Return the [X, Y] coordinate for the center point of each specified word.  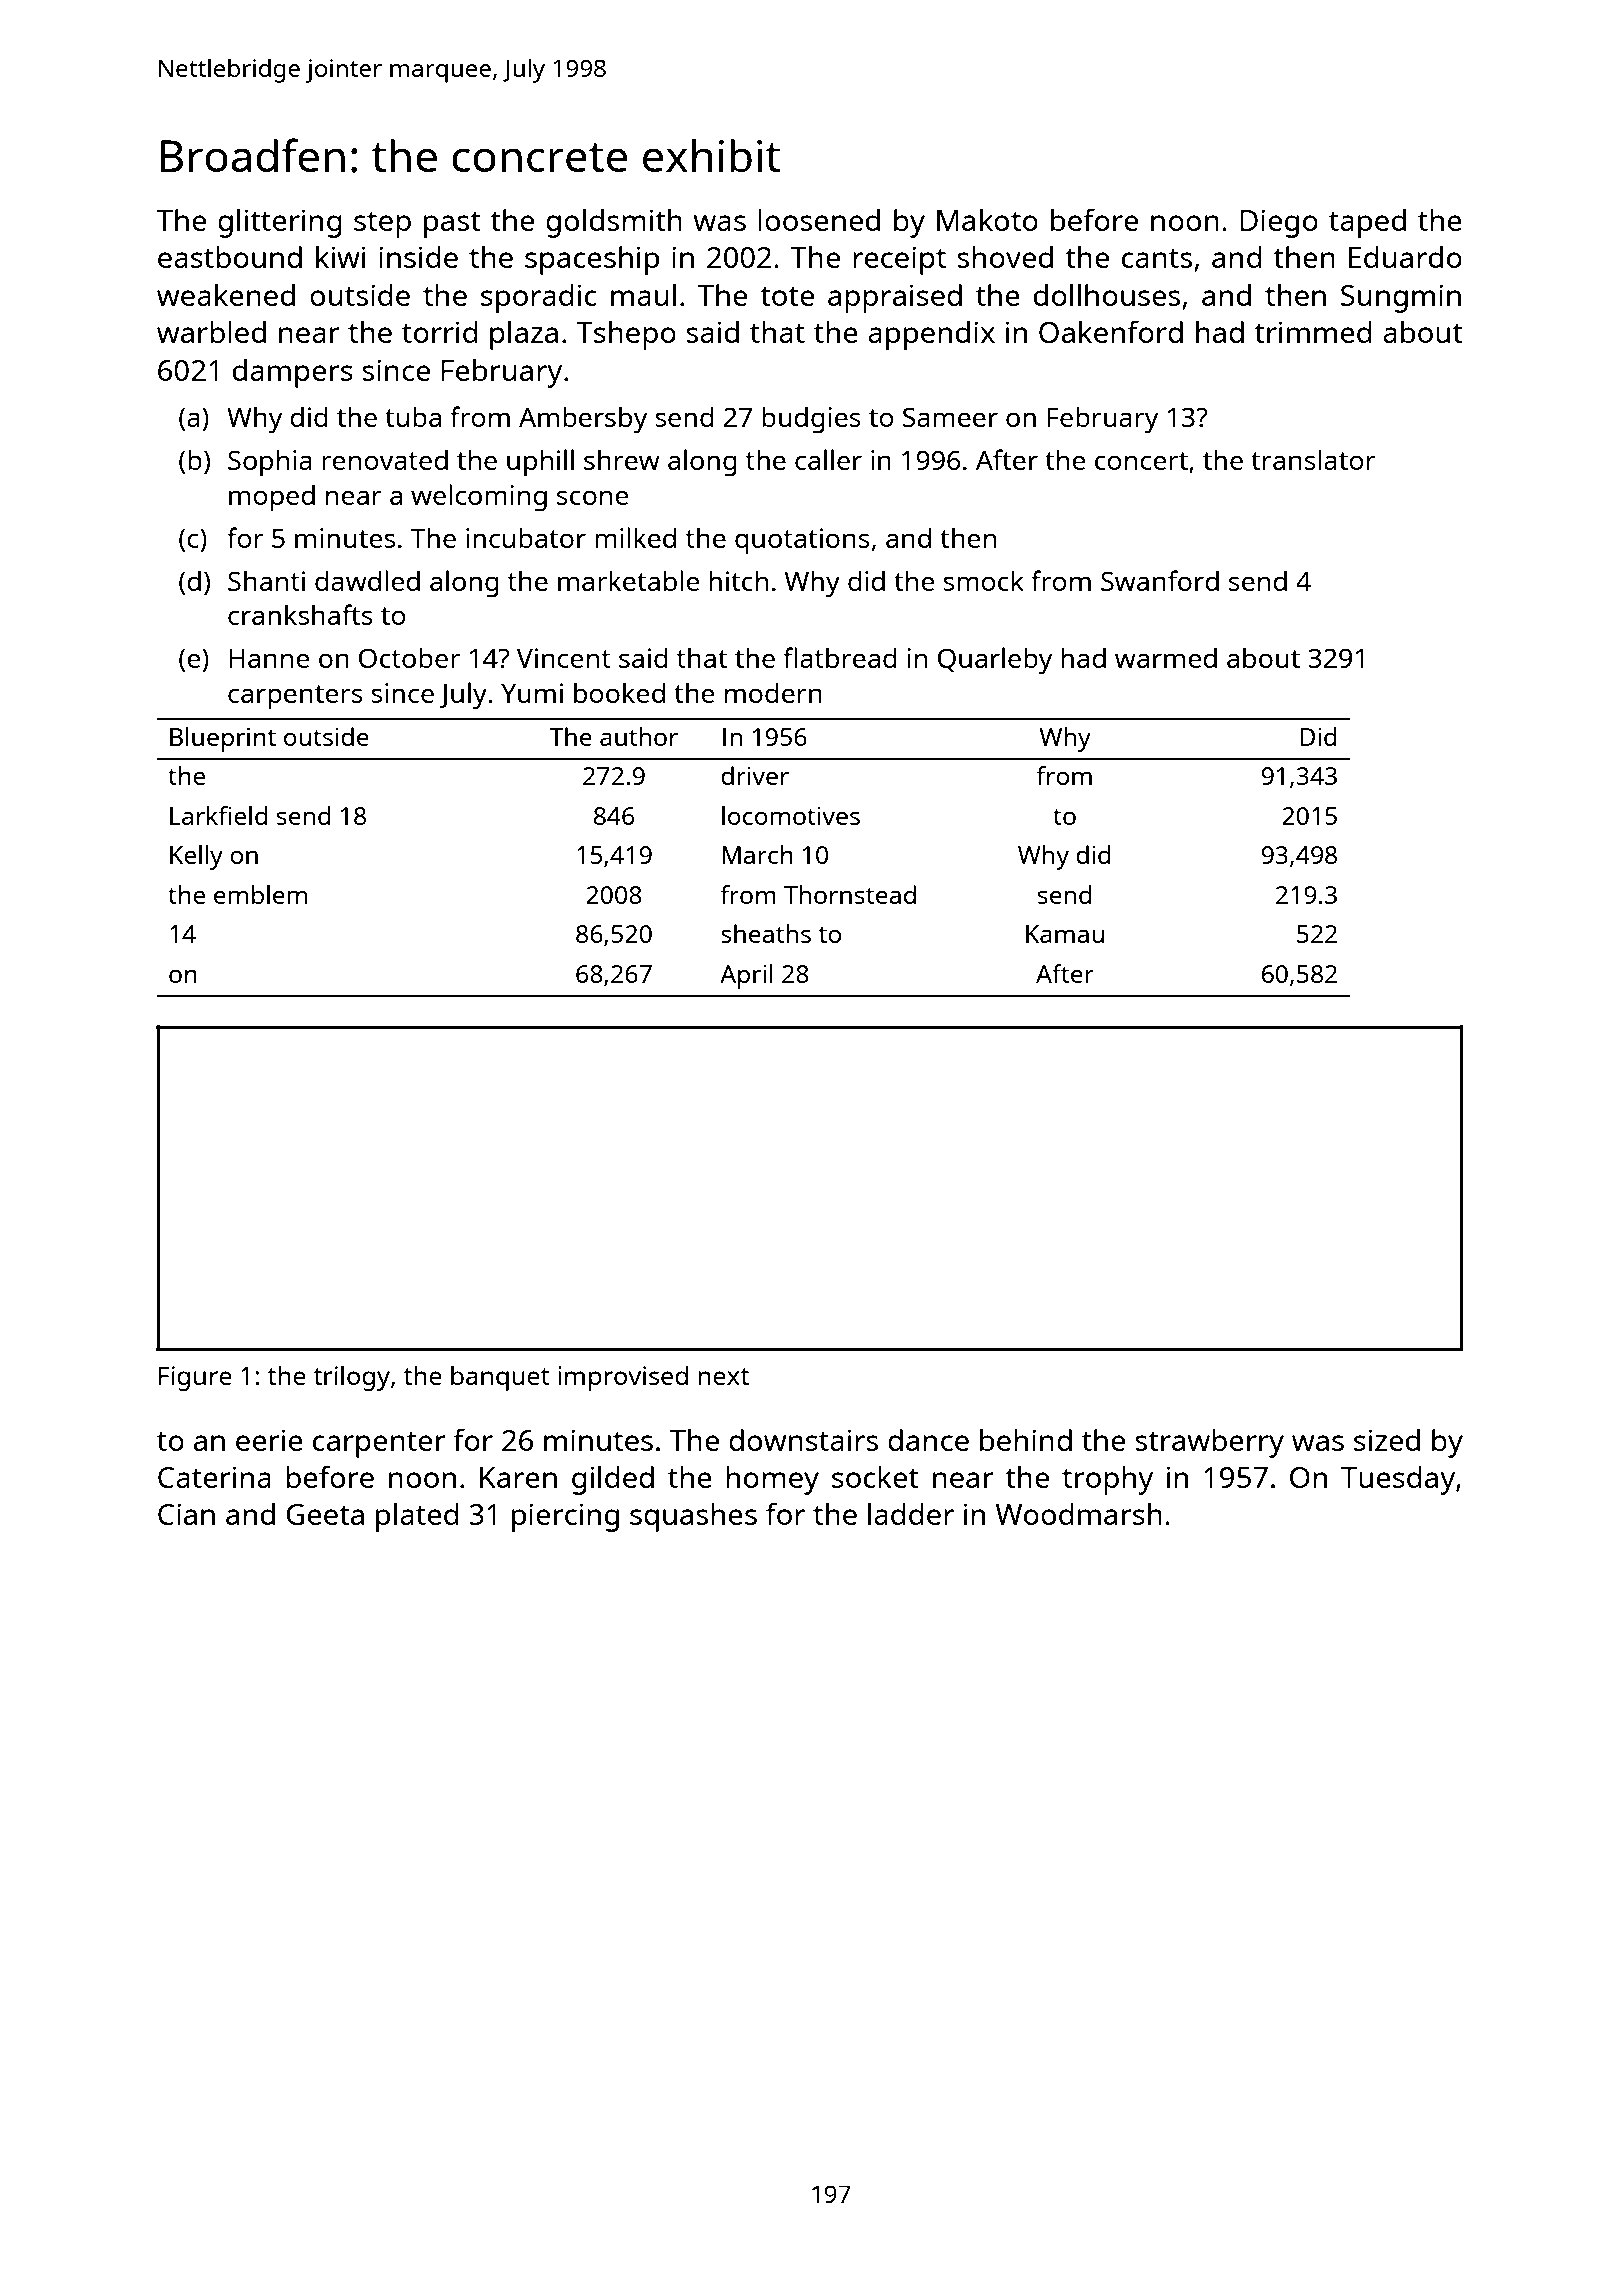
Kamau [1065, 934]
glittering [280, 223]
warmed [1166, 658]
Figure [195, 1378]
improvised [623, 1378]
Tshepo [626, 335]
